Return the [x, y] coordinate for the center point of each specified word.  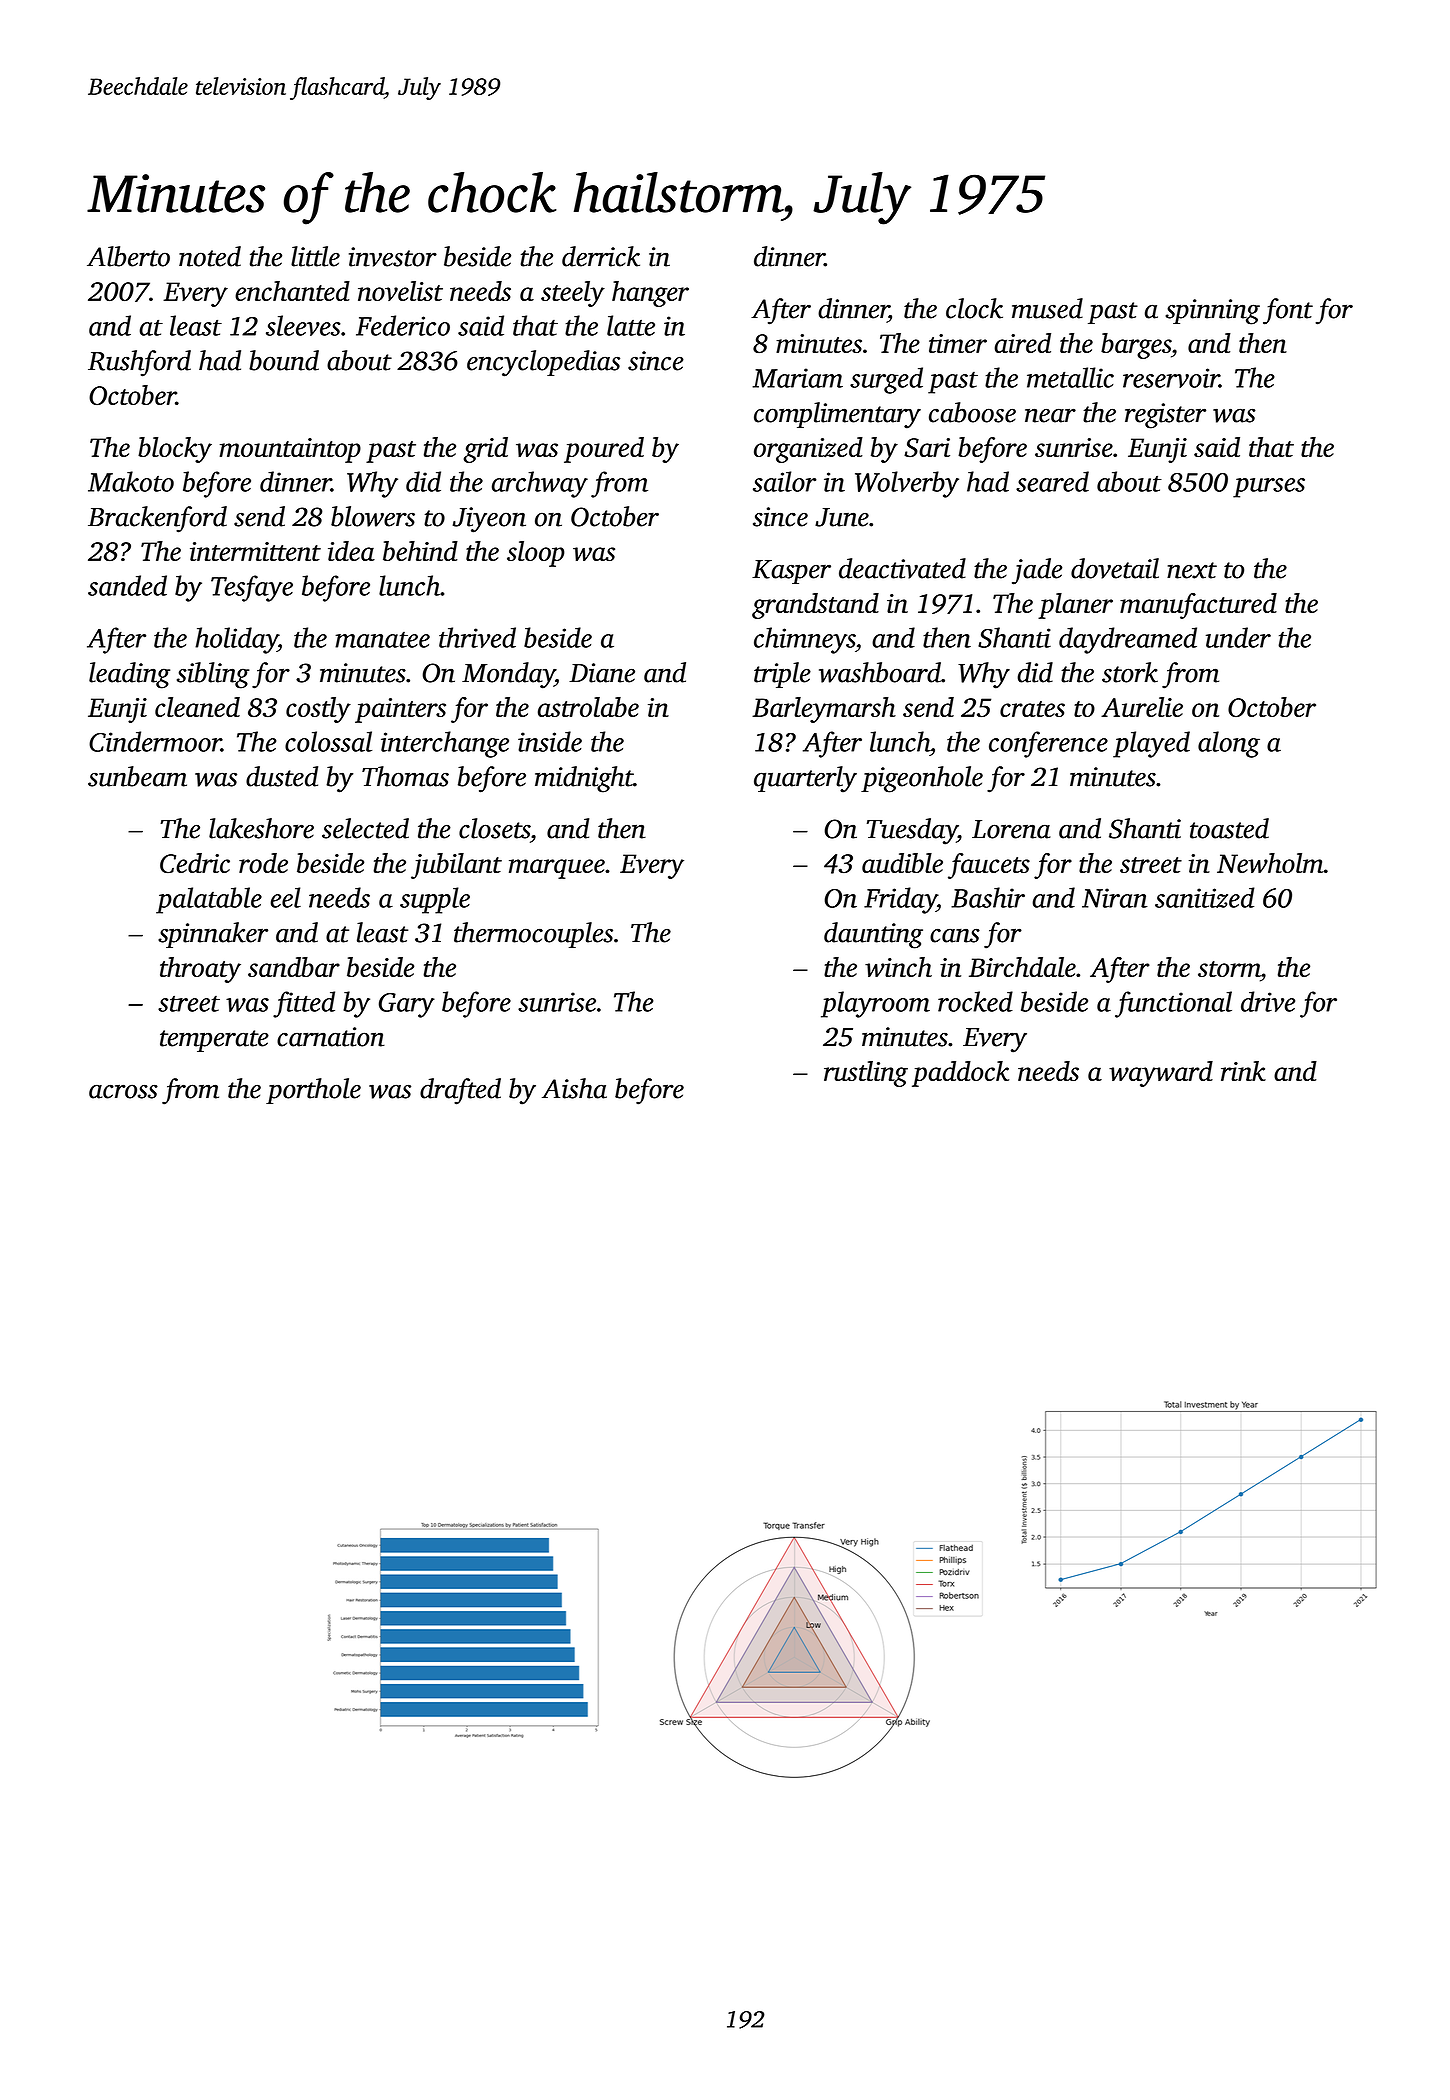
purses [1269, 488]
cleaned [197, 707]
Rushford [139, 363]
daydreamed [1128, 640]
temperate [214, 1041]
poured [604, 450]
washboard [880, 672]
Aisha [574, 1088]
